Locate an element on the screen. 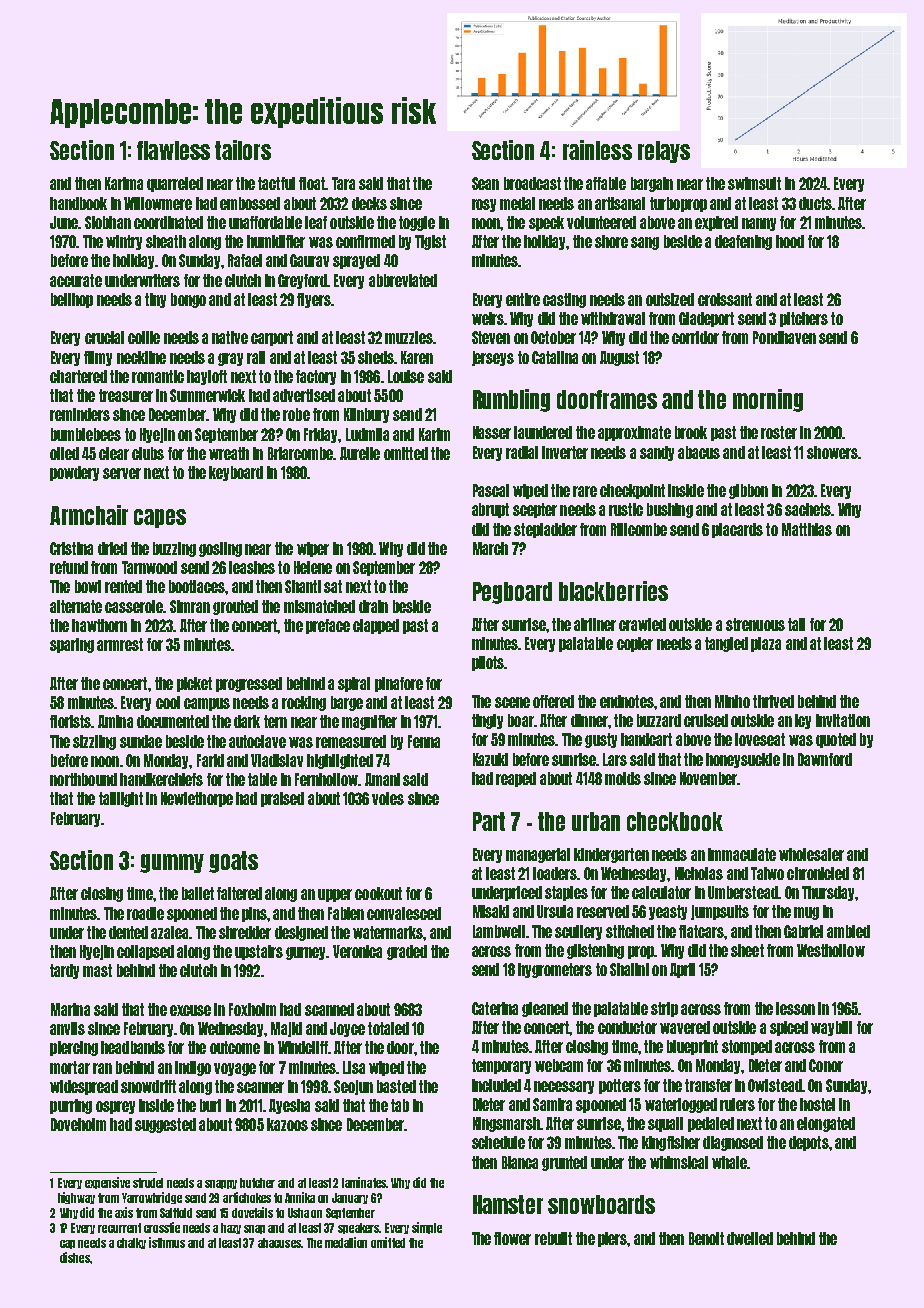  flawless is located at coordinates (173, 150).
